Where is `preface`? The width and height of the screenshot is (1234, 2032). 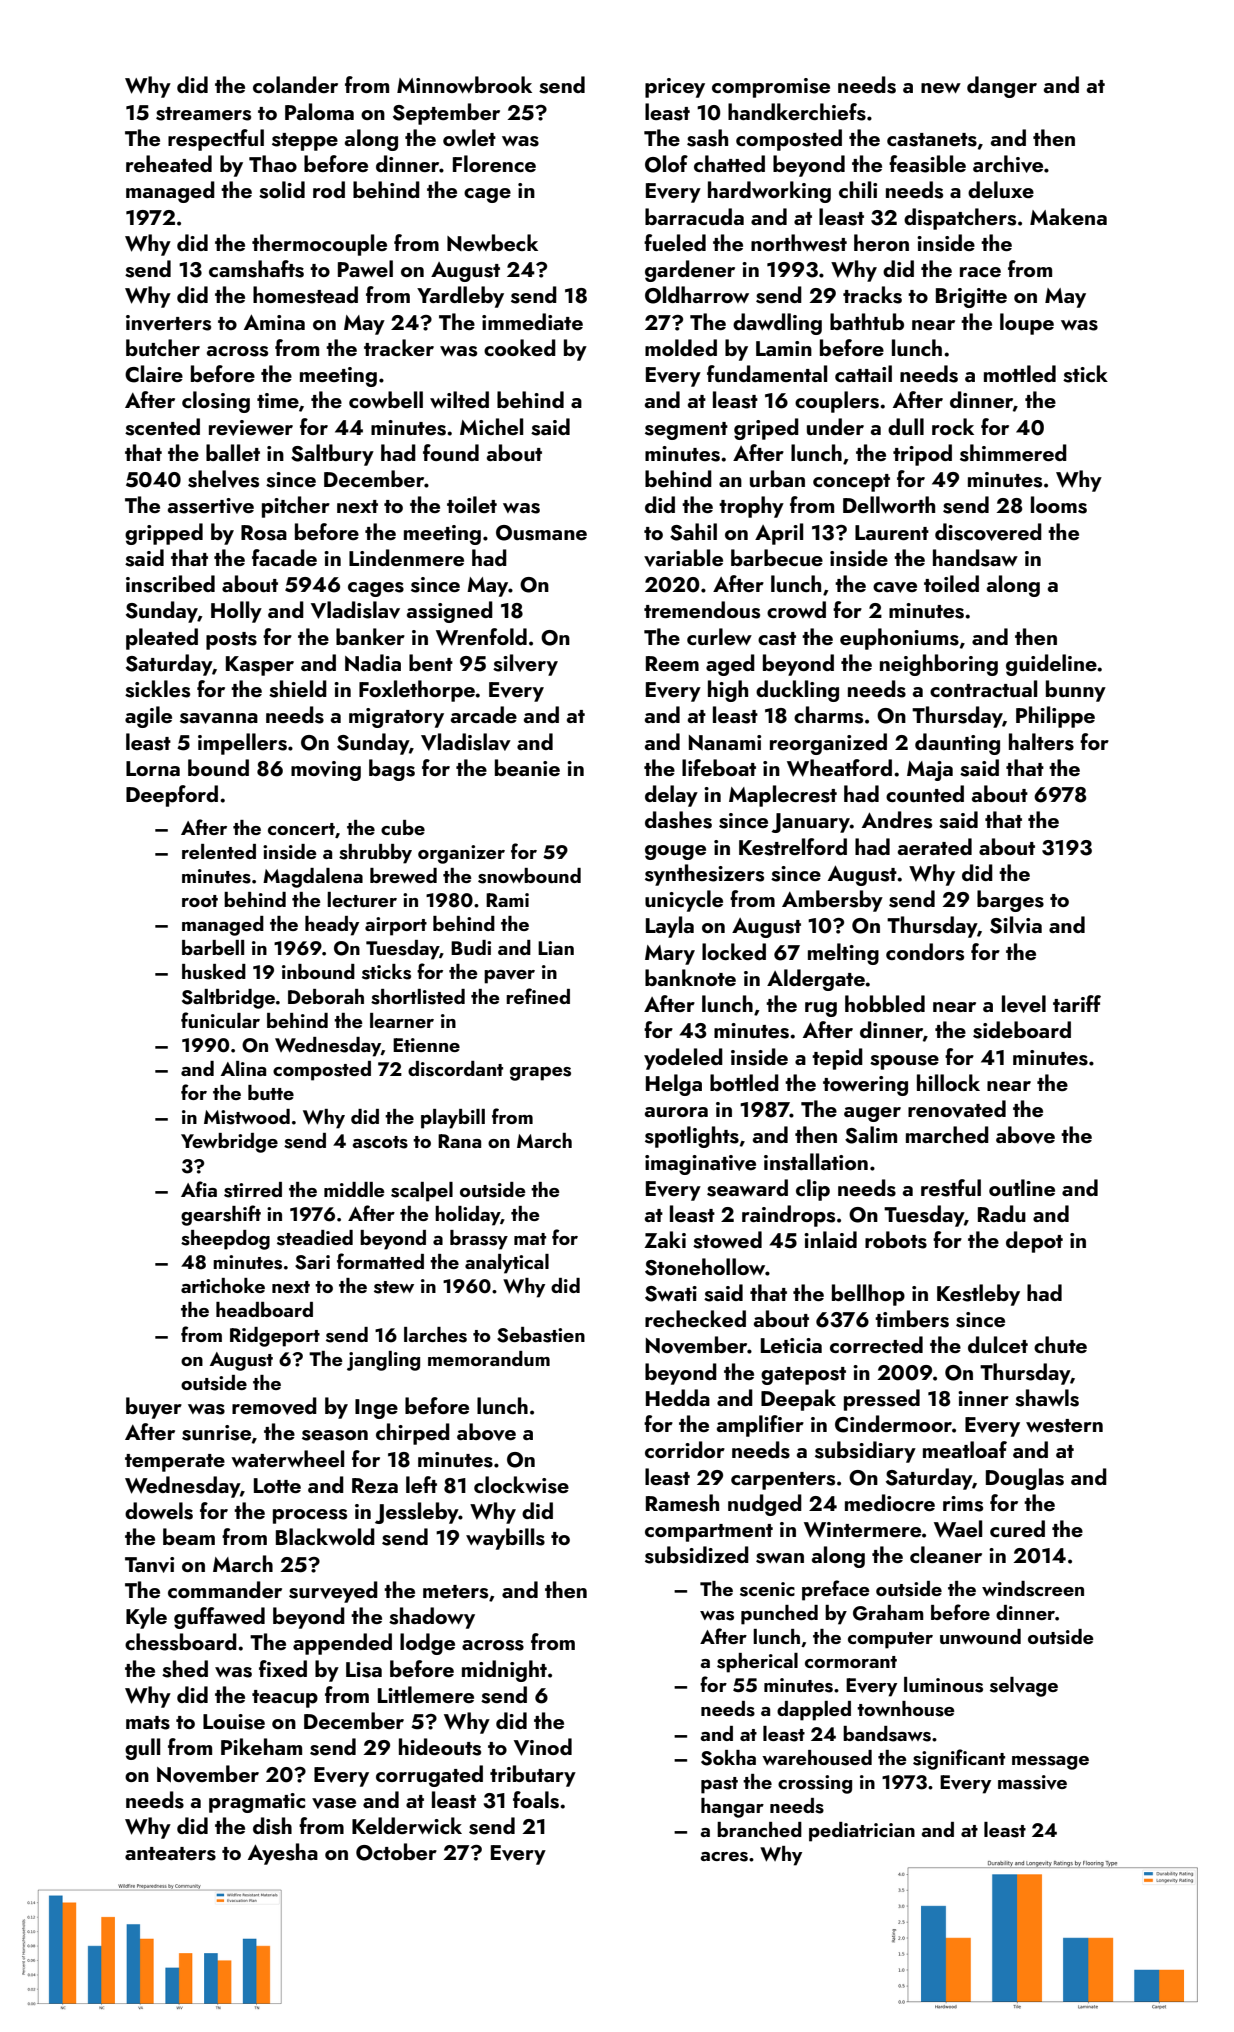 preface is located at coordinates (836, 1590).
